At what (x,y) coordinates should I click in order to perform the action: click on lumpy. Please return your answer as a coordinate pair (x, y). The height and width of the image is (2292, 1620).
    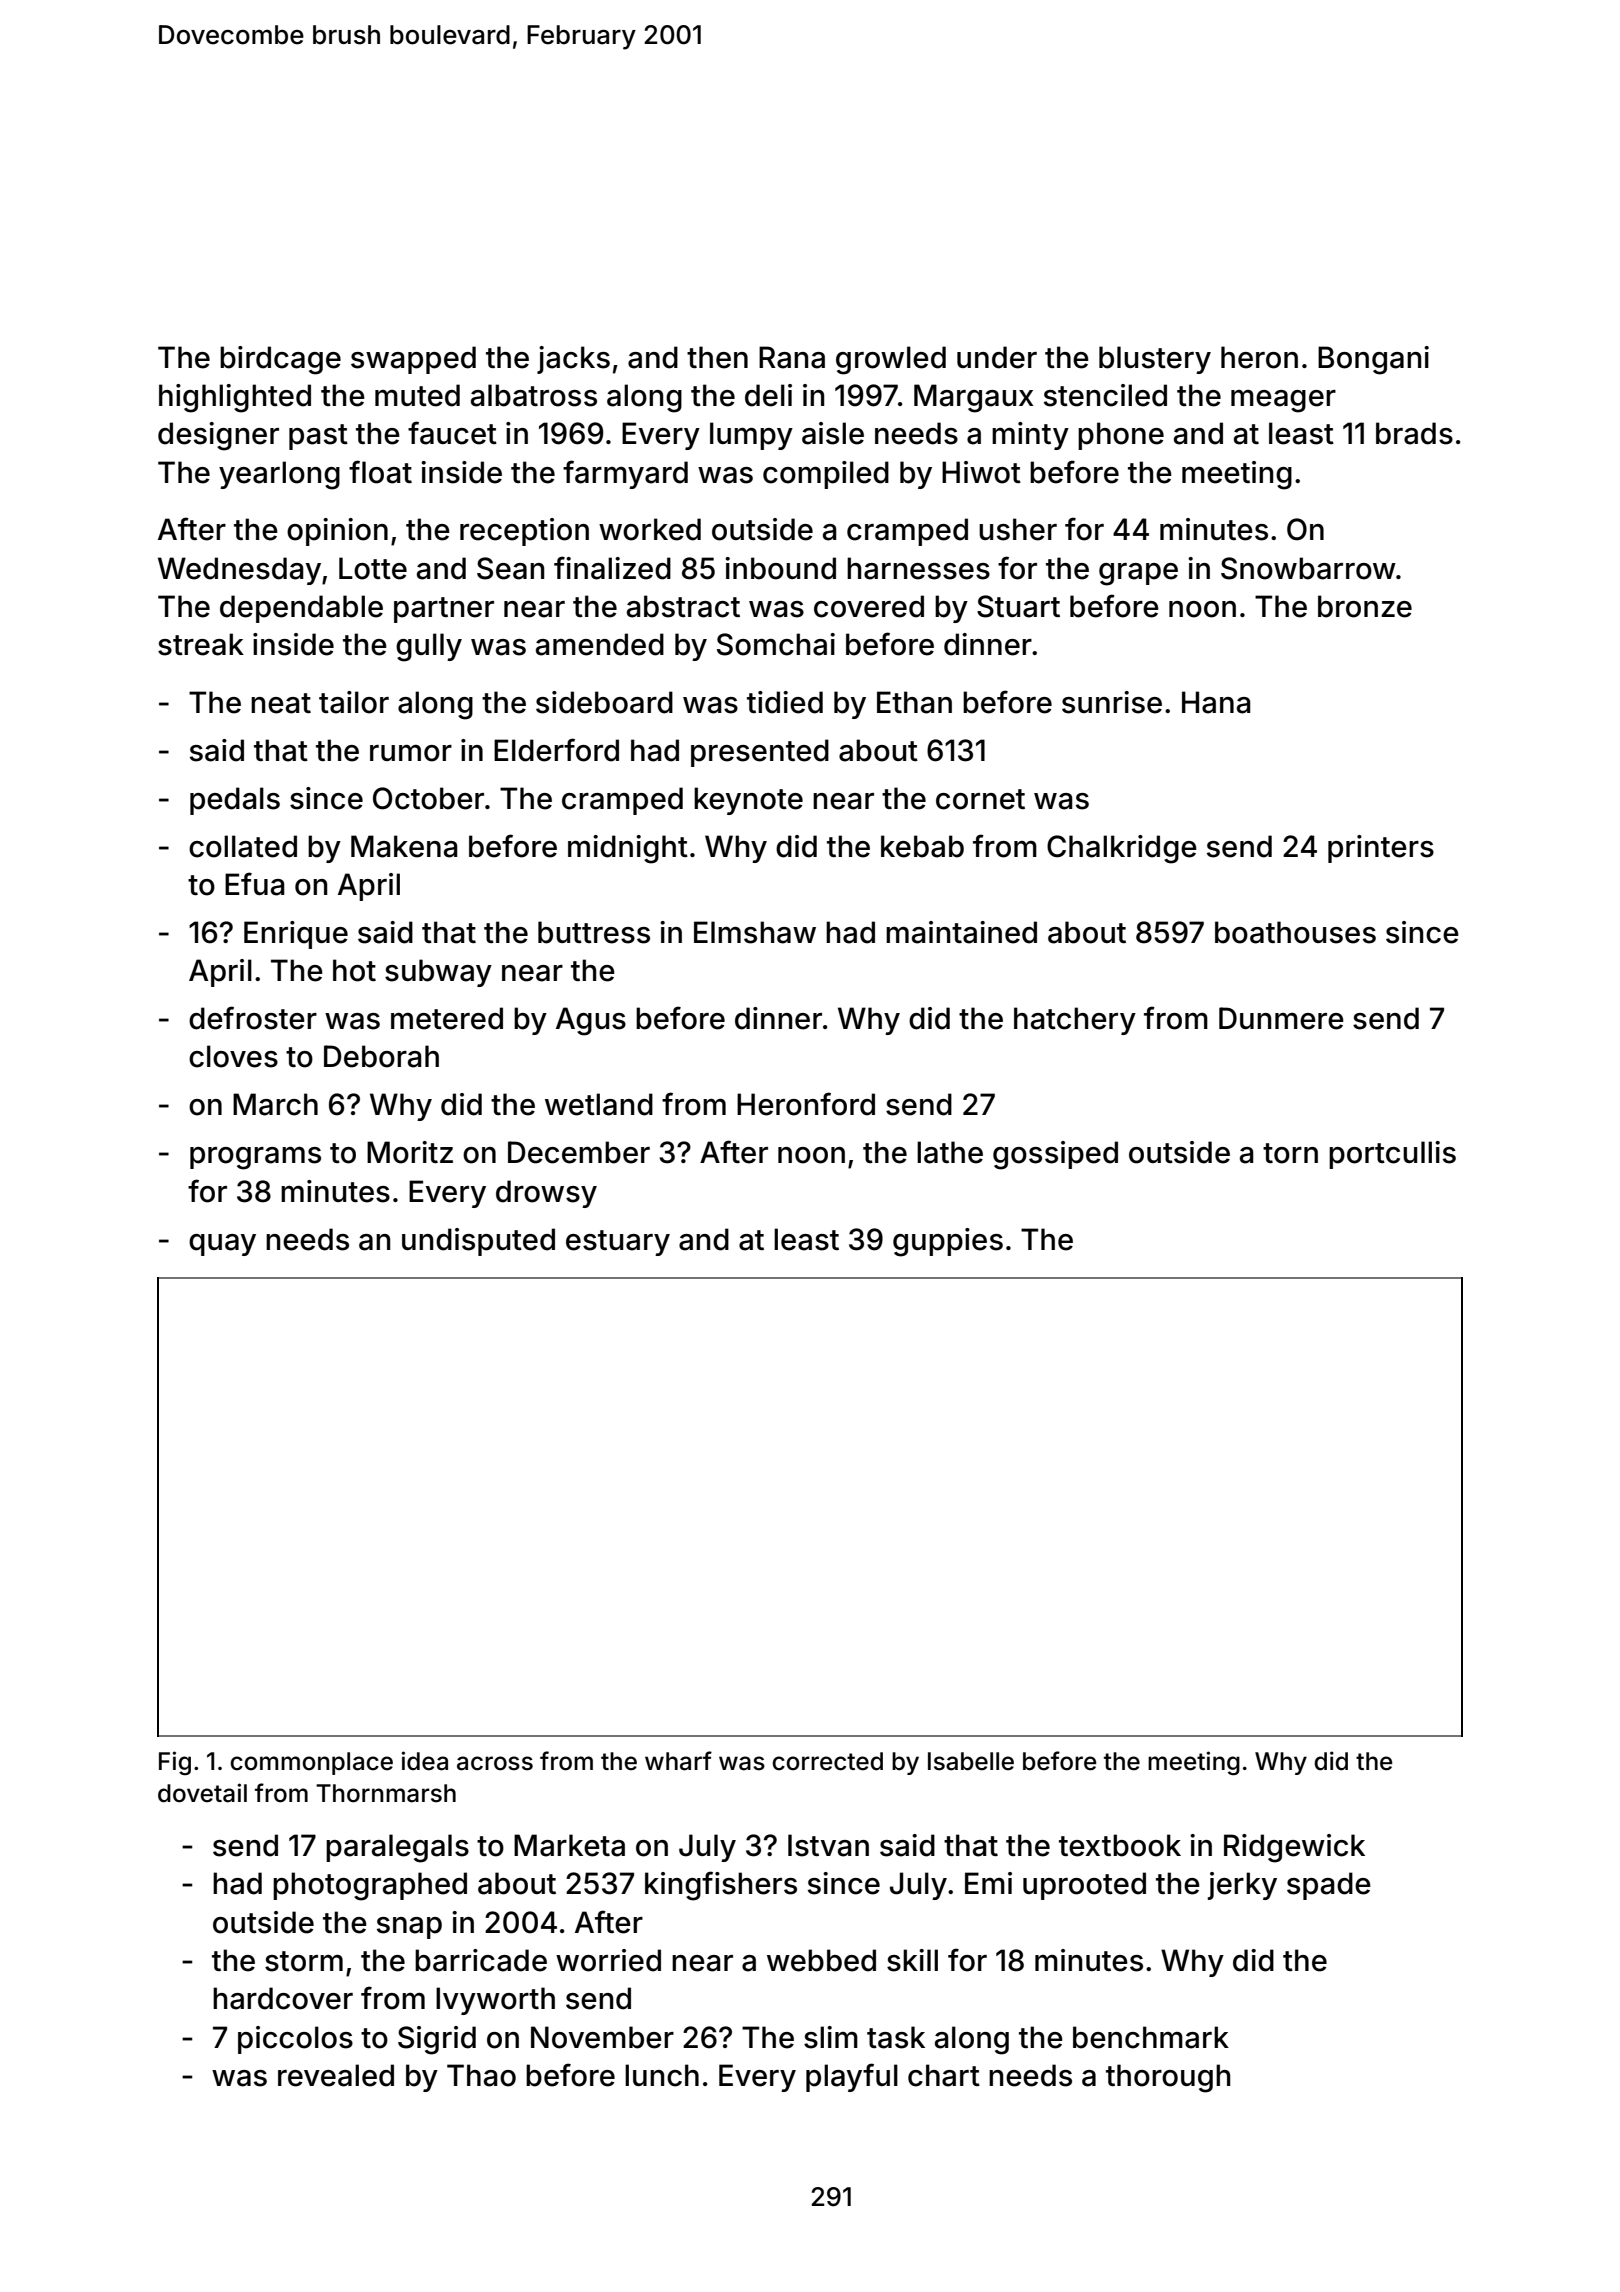
    Looking at the image, I should click on (751, 436).
